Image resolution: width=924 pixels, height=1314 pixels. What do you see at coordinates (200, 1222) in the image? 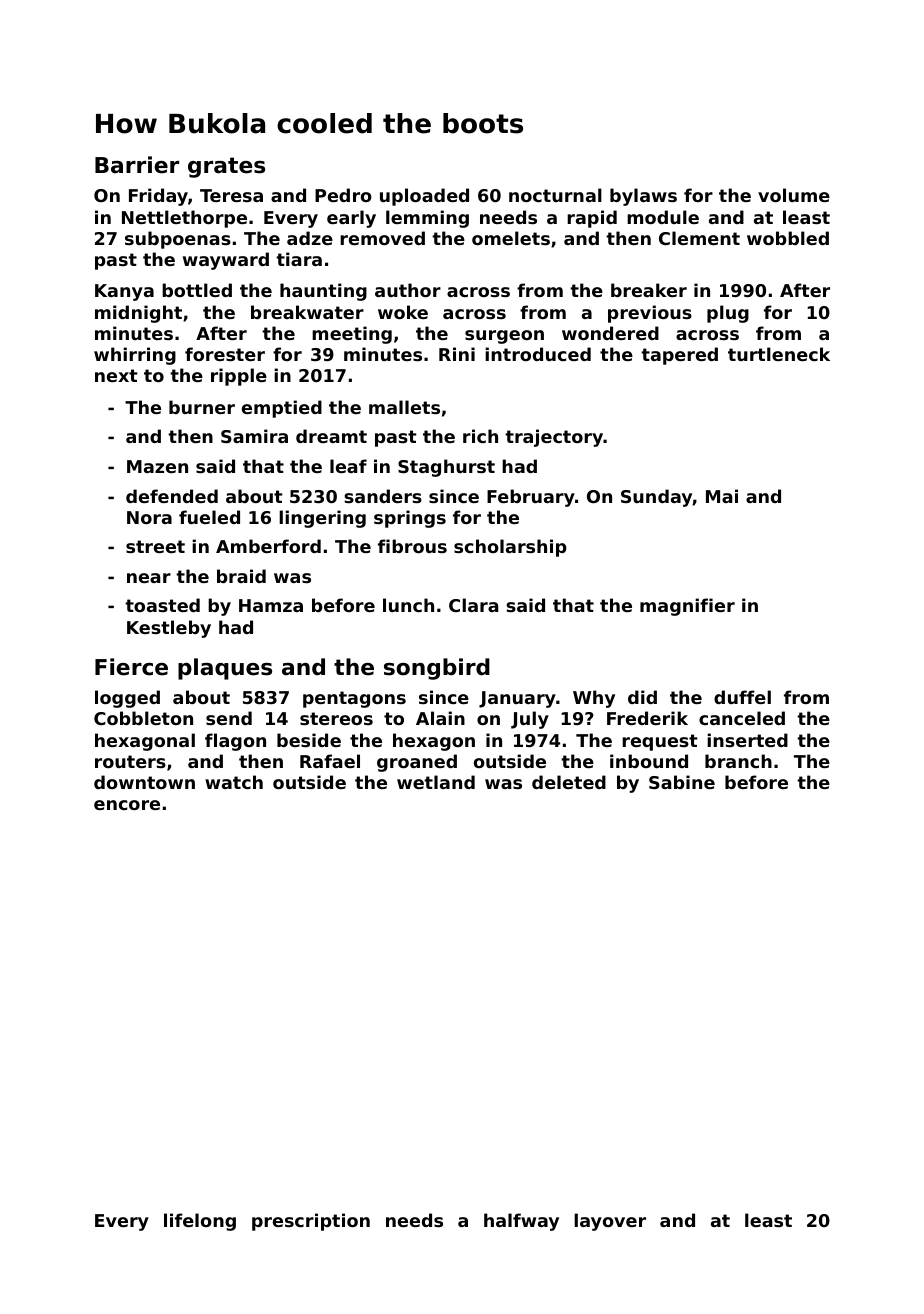
I see `lifelong` at bounding box center [200, 1222].
